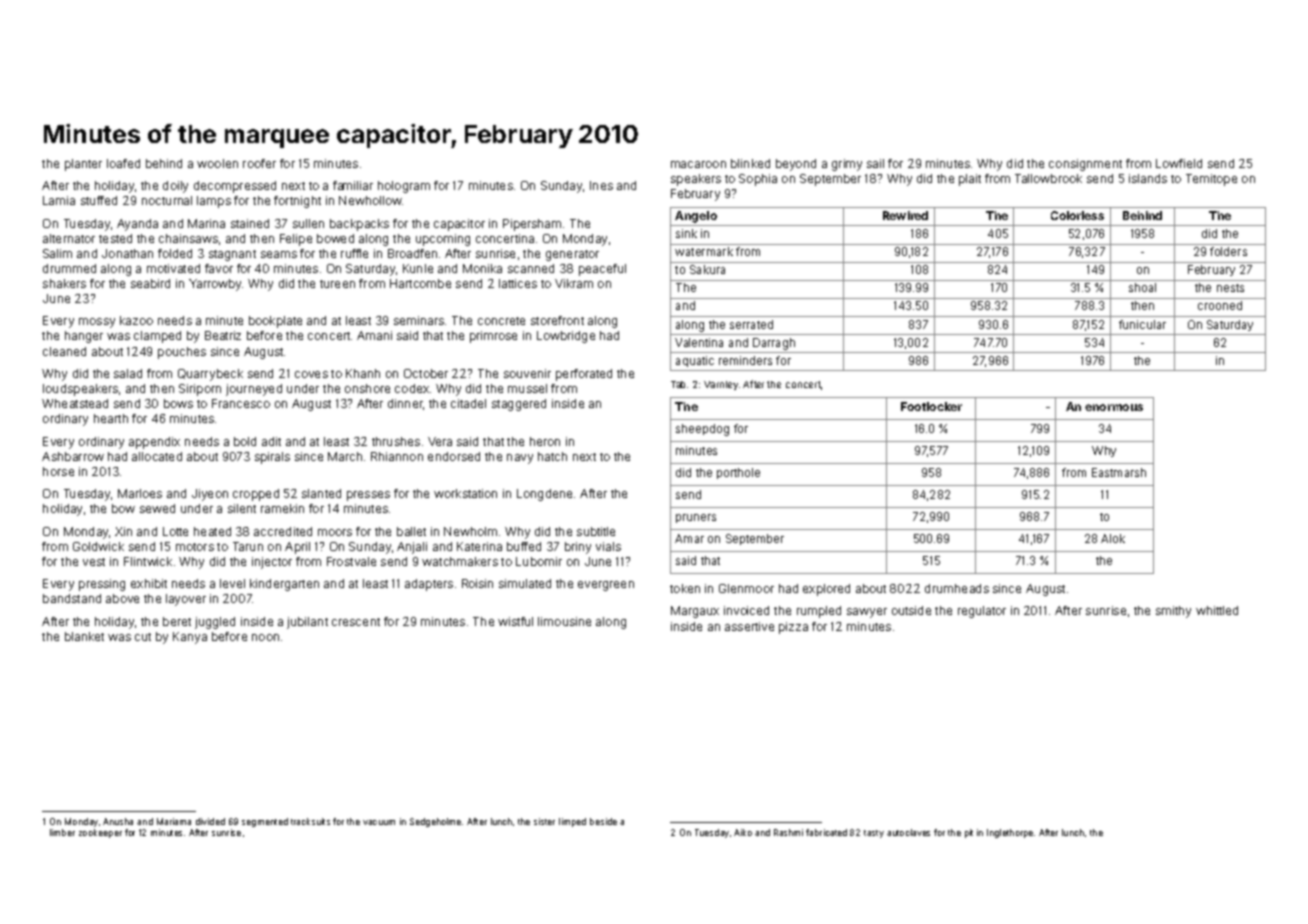 The width and height of the document is (1308, 924). Describe the element at coordinates (265, 637) in the document. I see `noon` at that location.
